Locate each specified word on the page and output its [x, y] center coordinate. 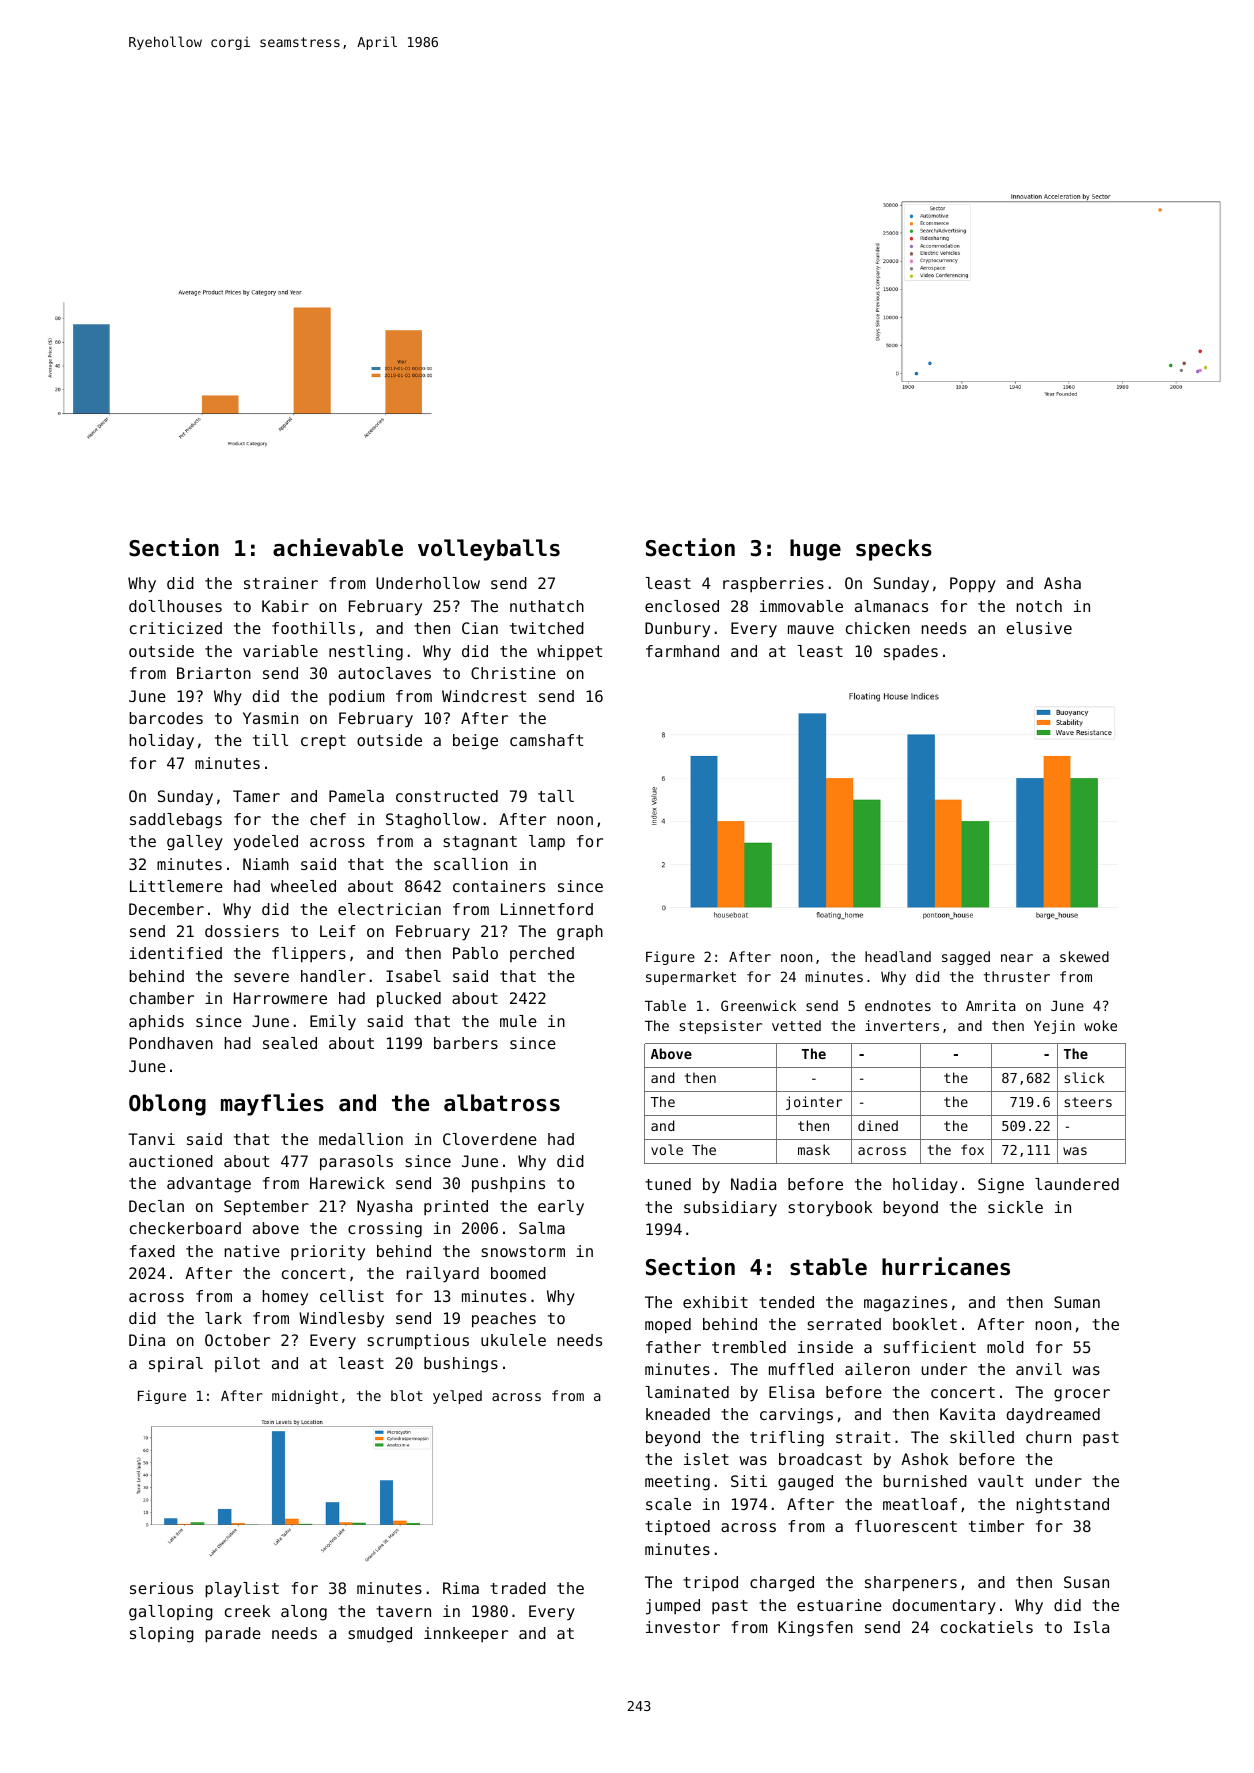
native [252, 1251]
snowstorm [523, 1251]
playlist [242, 1590]
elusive [1039, 628]
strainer [281, 583]
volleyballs [489, 550]
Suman [1077, 1302]
